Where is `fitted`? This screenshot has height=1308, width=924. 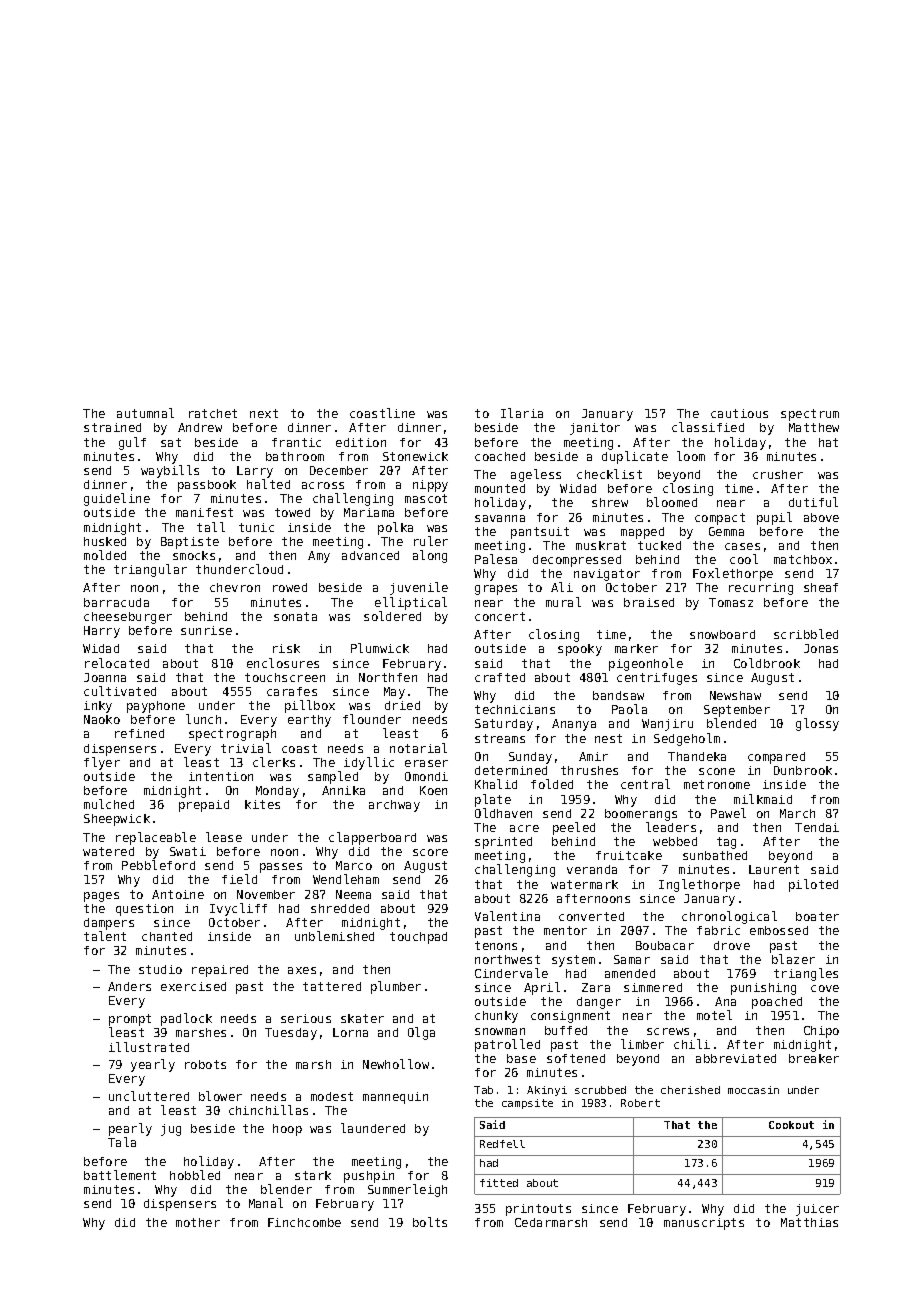
fitted is located at coordinates (499, 1183).
